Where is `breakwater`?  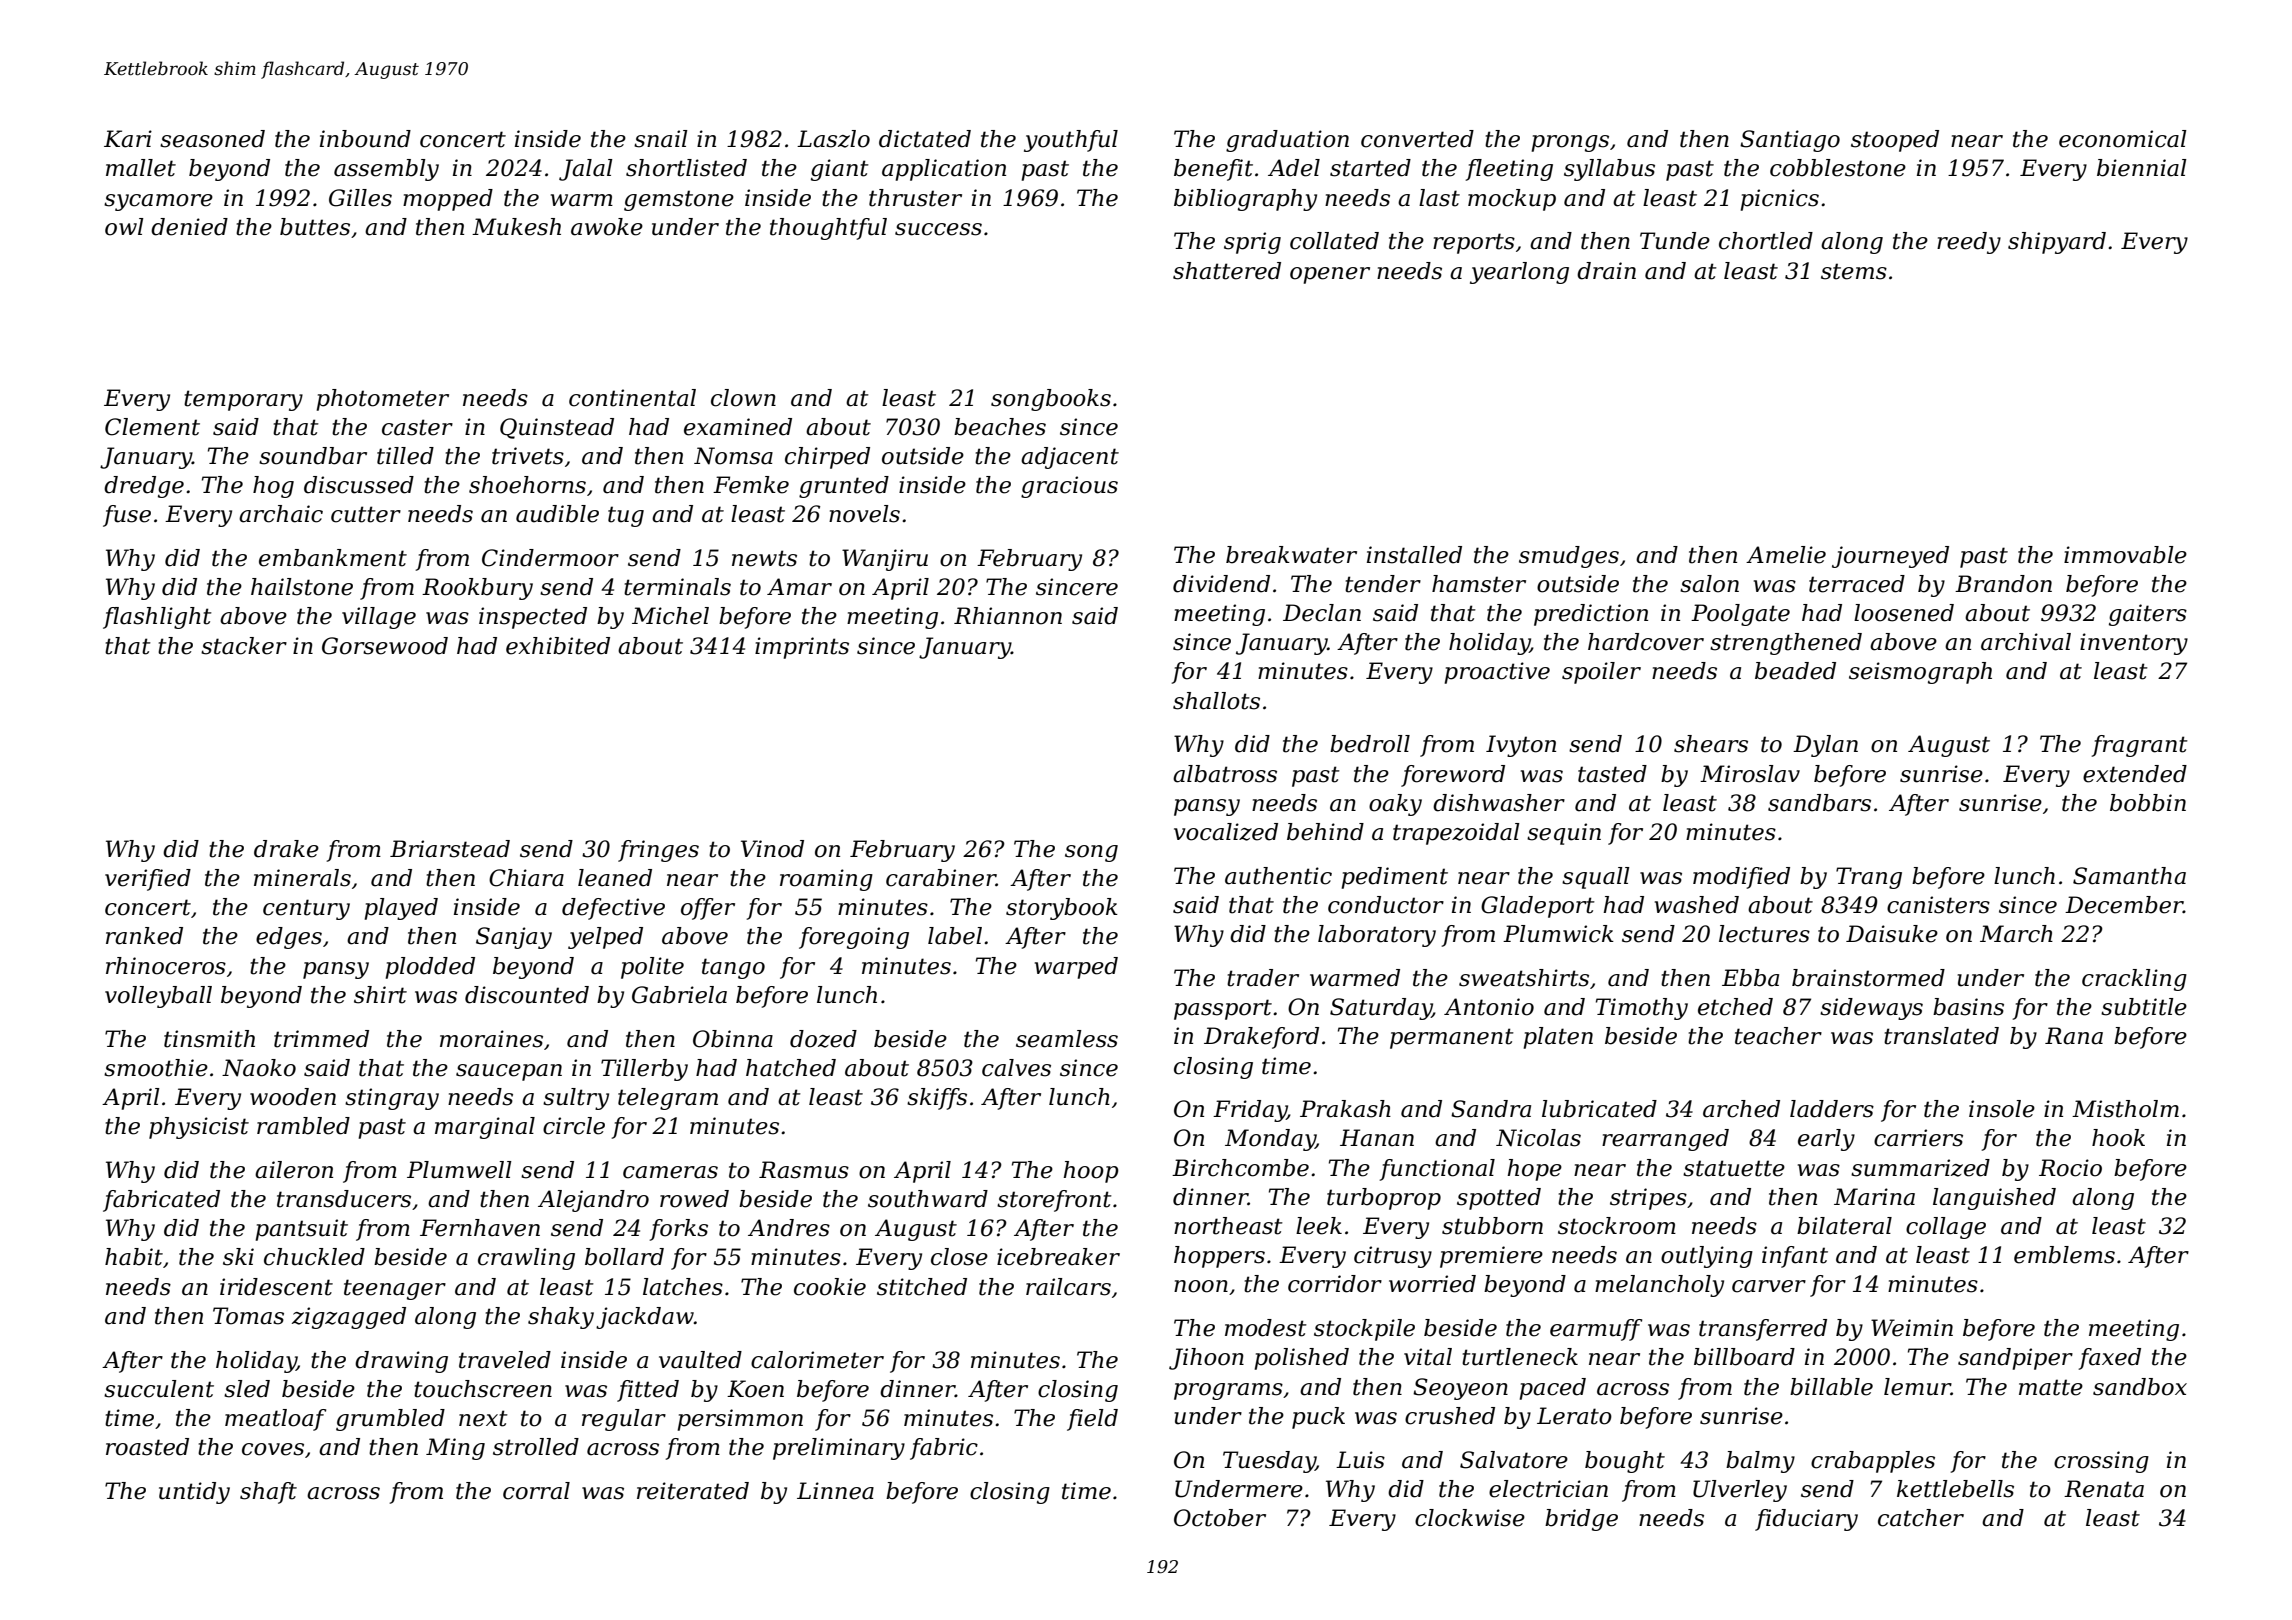
breakwater is located at coordinates (1291, 555).
